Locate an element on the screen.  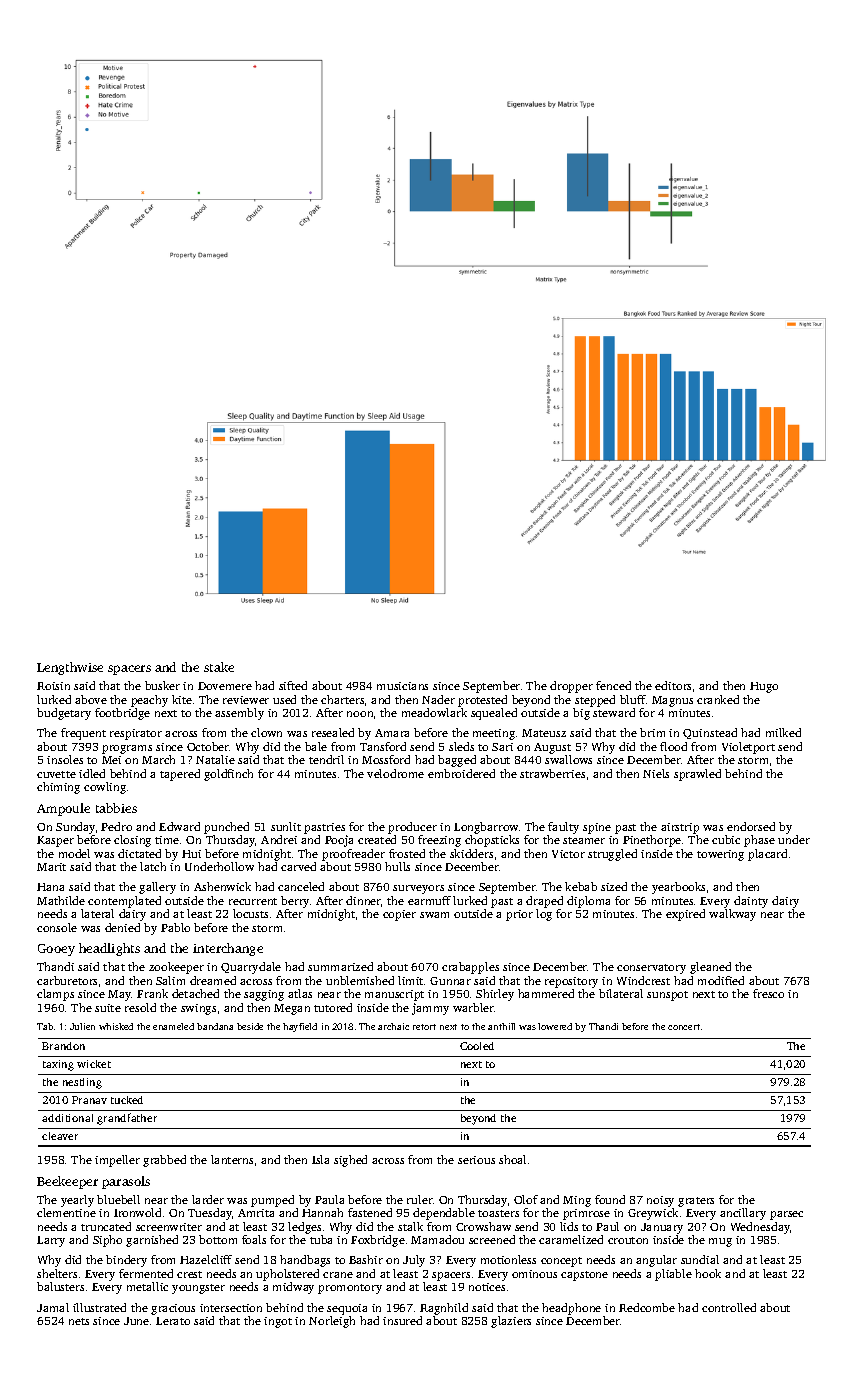
archaic is located at coordinates (393, 1026).
